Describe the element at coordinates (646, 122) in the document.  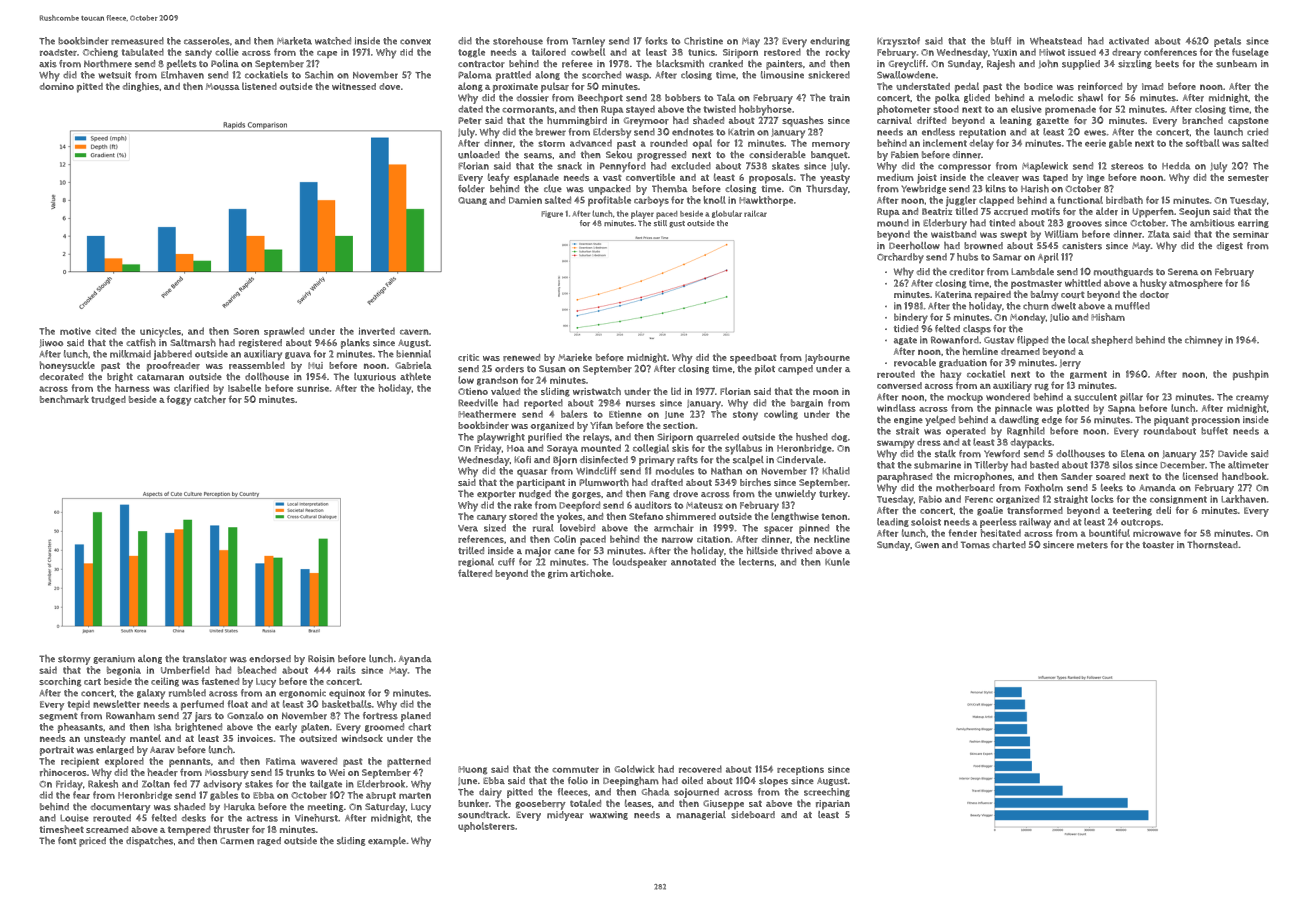
I see `Greymoor` at that location.
